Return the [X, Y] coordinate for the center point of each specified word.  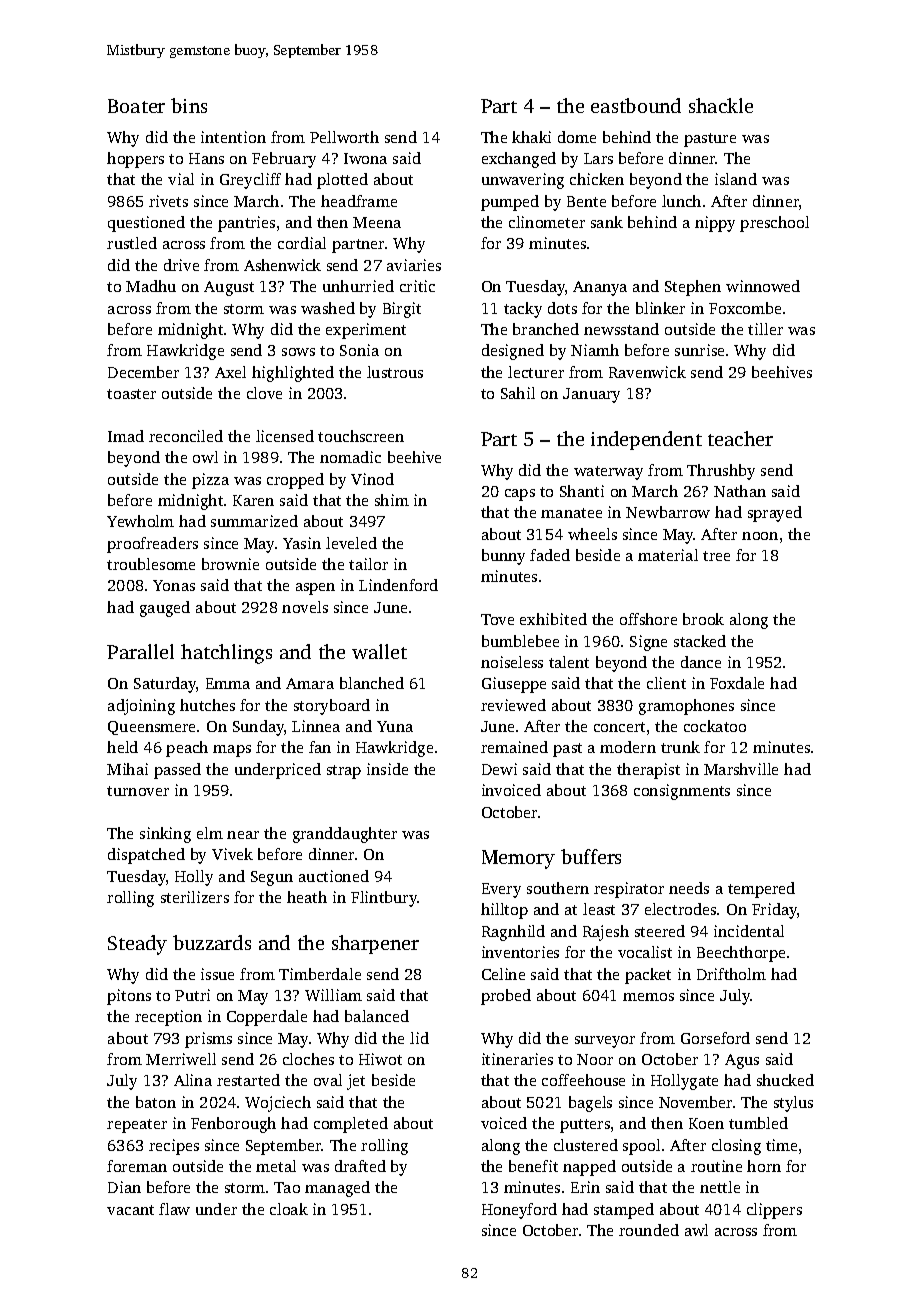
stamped [624, 1211]
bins [189, 105]
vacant [130, 1210]
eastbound [636, 105]
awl [696, 1230]
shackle [721, 105]
